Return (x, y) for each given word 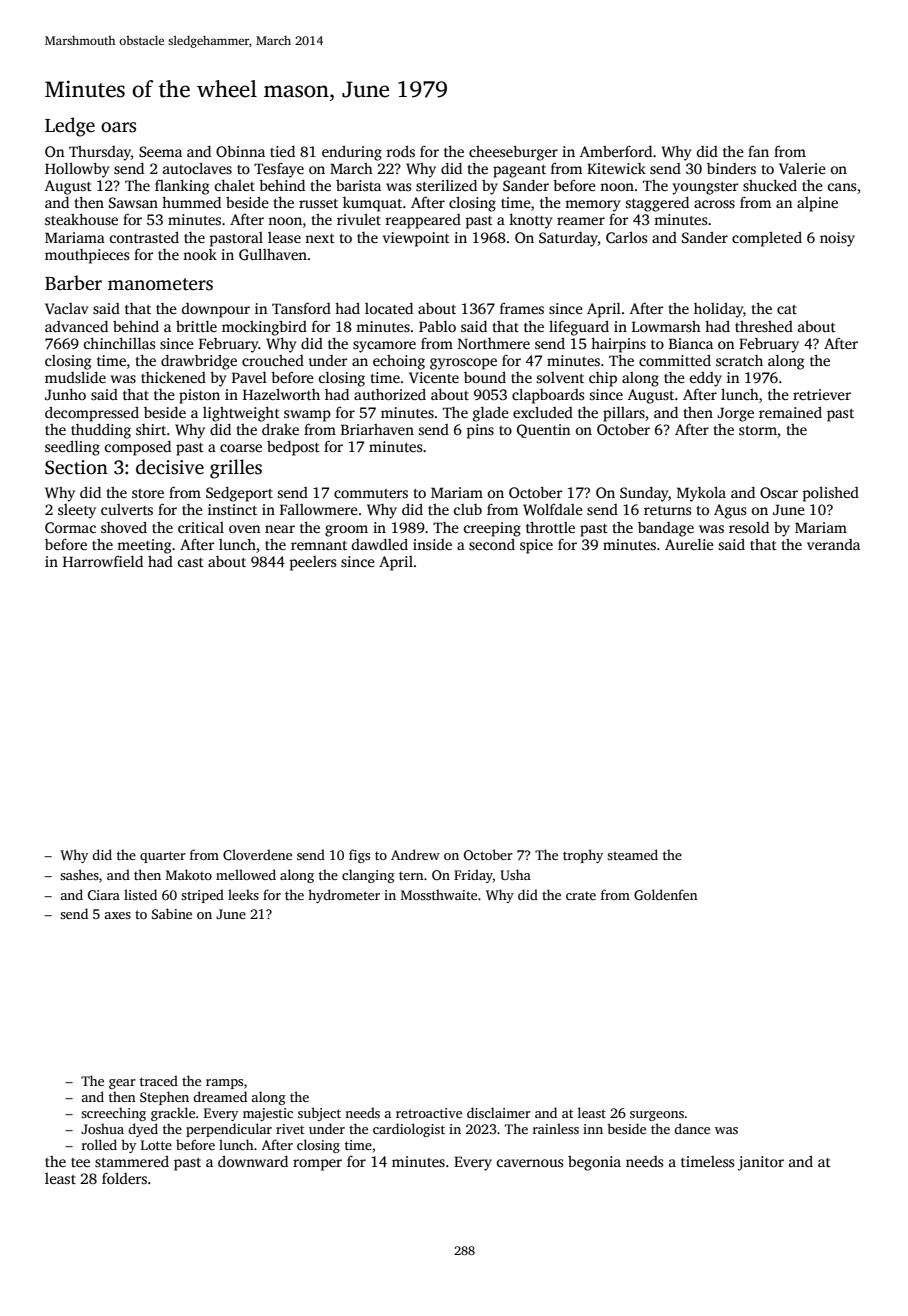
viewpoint (416, 239)
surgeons (657, 1116)
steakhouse (81, 219)
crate (581, 895)
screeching (113, 1114)
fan (758, 151)
